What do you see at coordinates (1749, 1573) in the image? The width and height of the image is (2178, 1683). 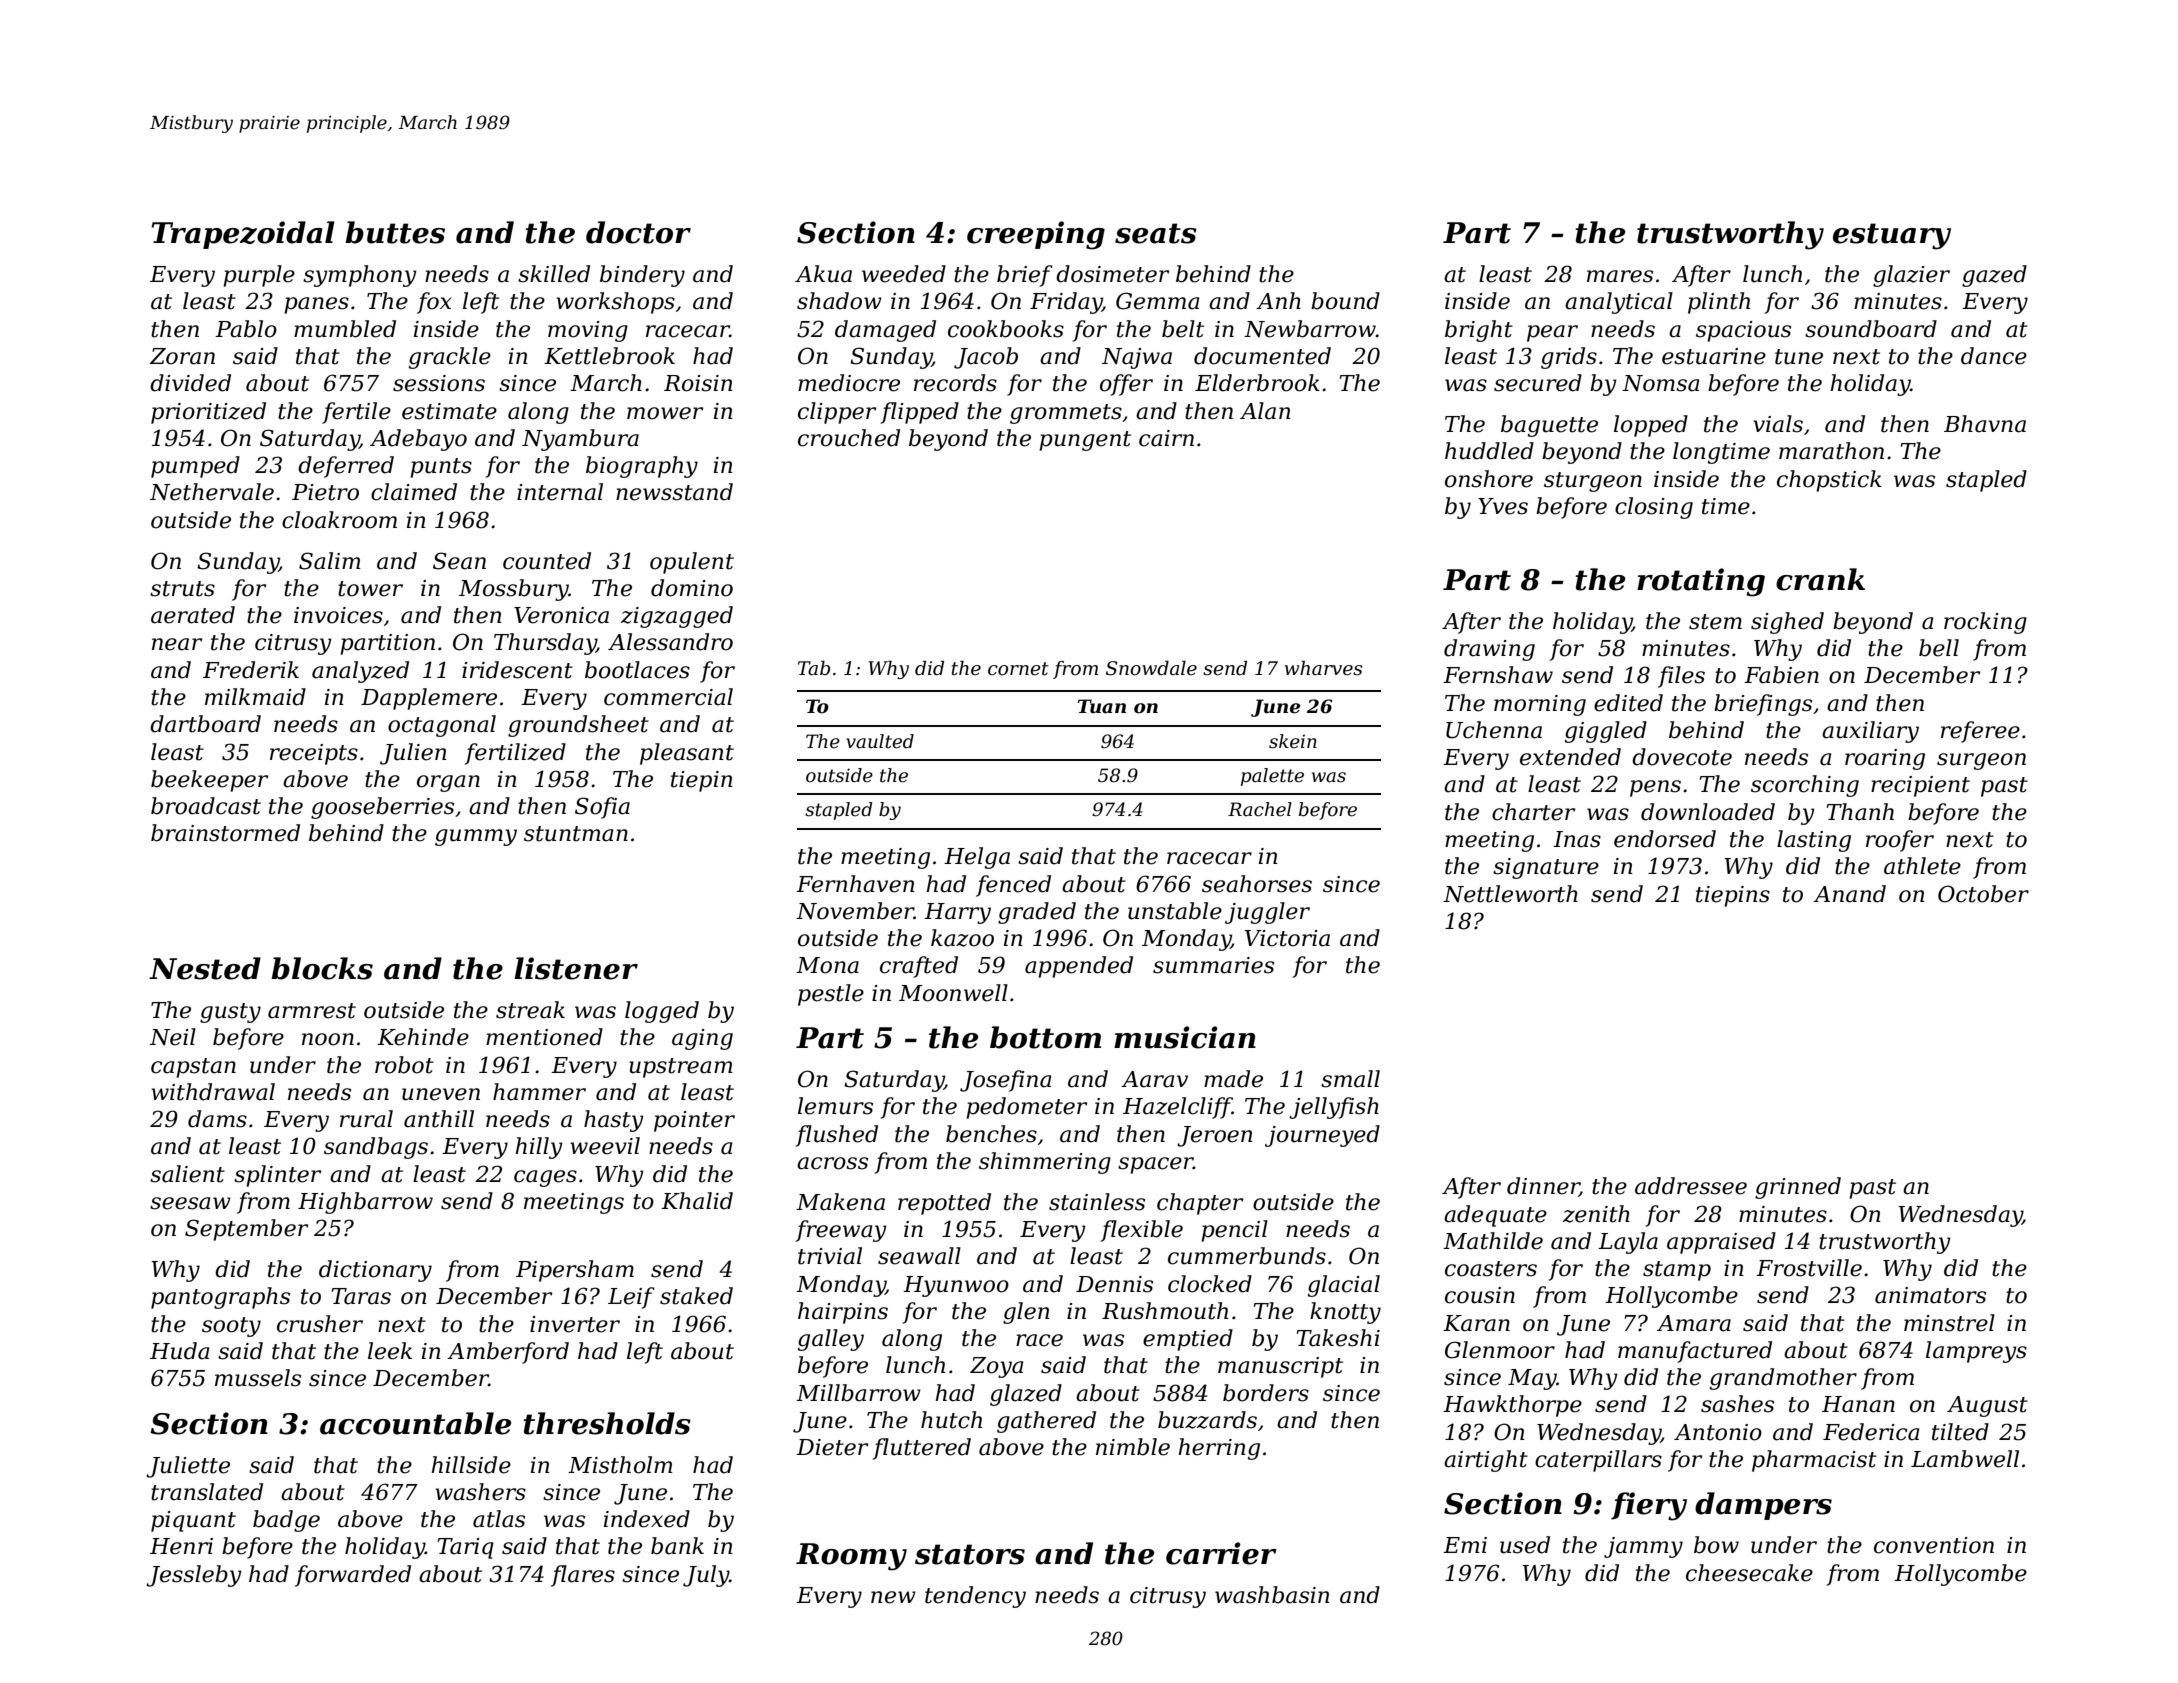 I see `cheesecake` at bounding box center [1749, 1573].
